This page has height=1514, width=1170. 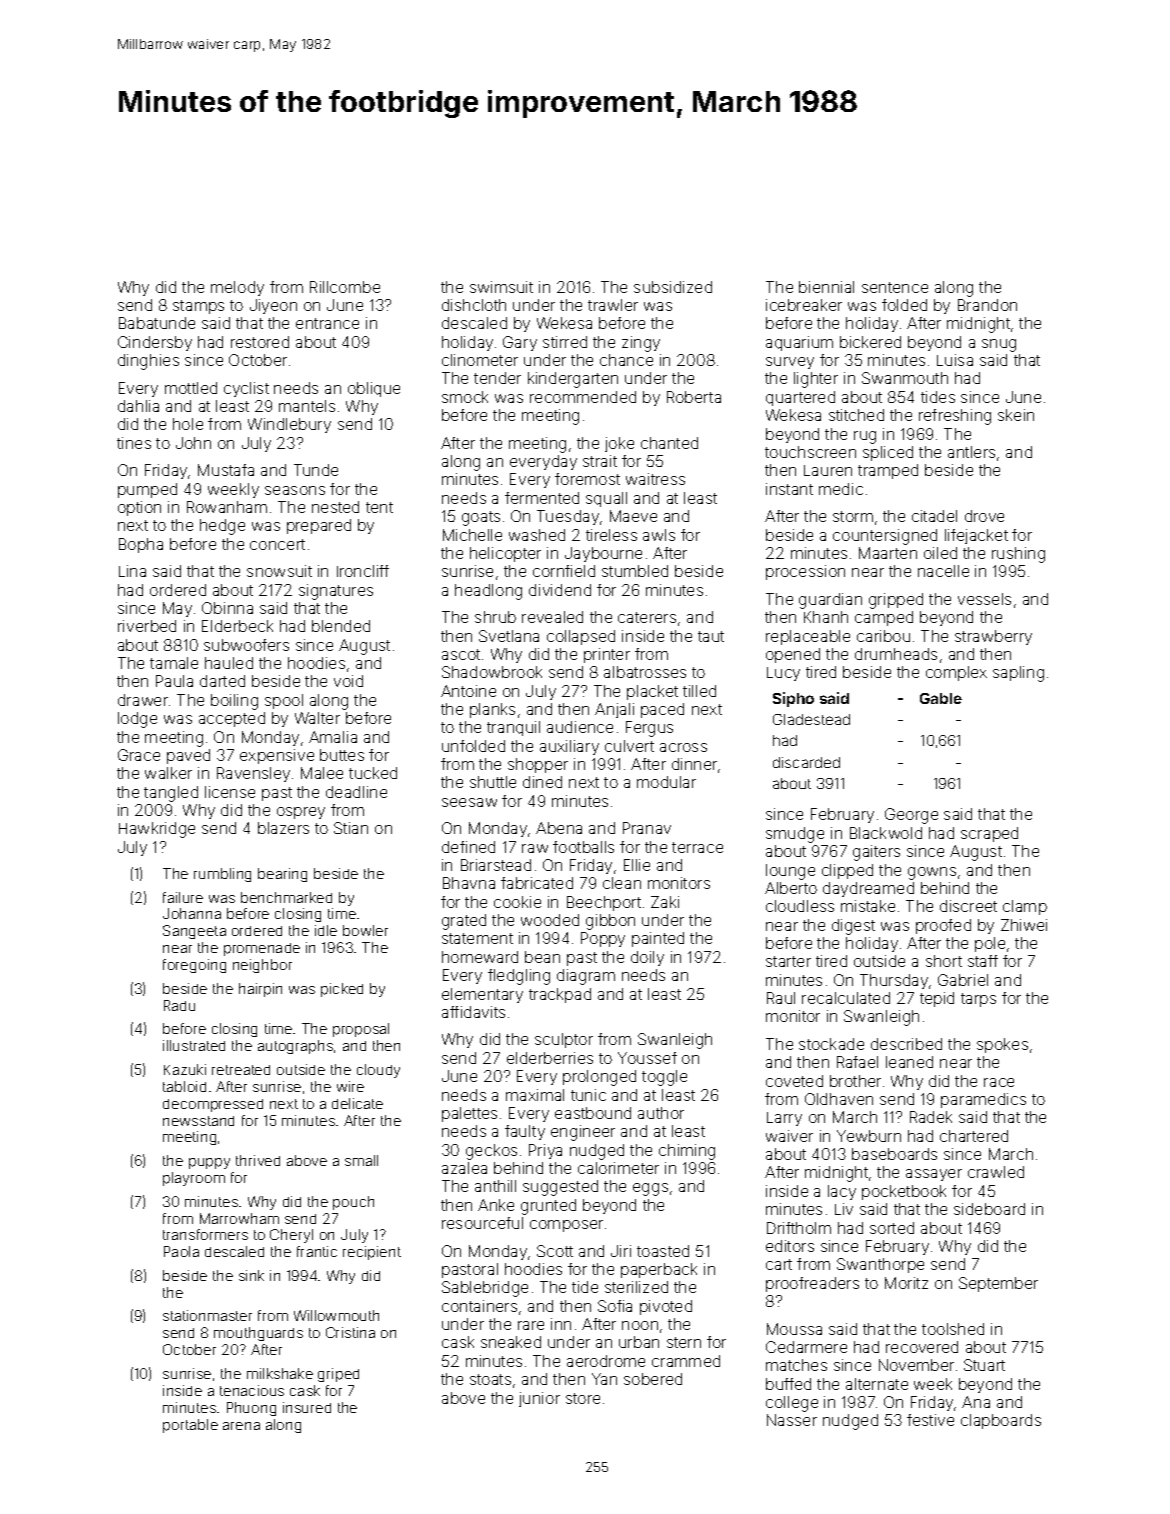 I want to click on printer, so click(x=607, y=655).
